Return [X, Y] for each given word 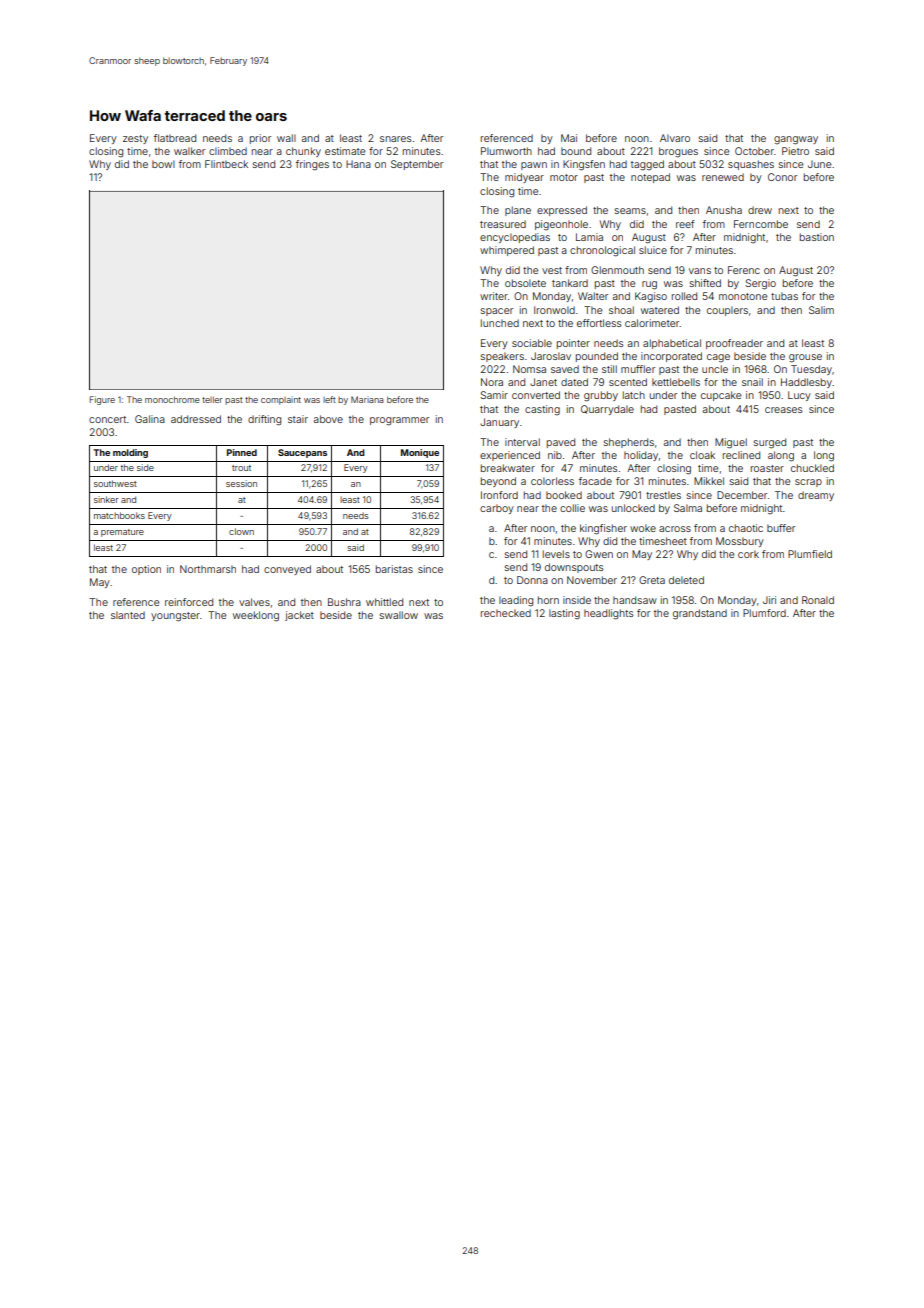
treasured [503, 224]
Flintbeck [226, 164]
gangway [796, 140]
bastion [817, 237]
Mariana [367, 399]
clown [241, 531]
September [417, 165]
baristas [394, 569]
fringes [312, 165]
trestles [663, 495]
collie [572, 508]
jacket [299, 616]
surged [770, 443]
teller [212, 399]
